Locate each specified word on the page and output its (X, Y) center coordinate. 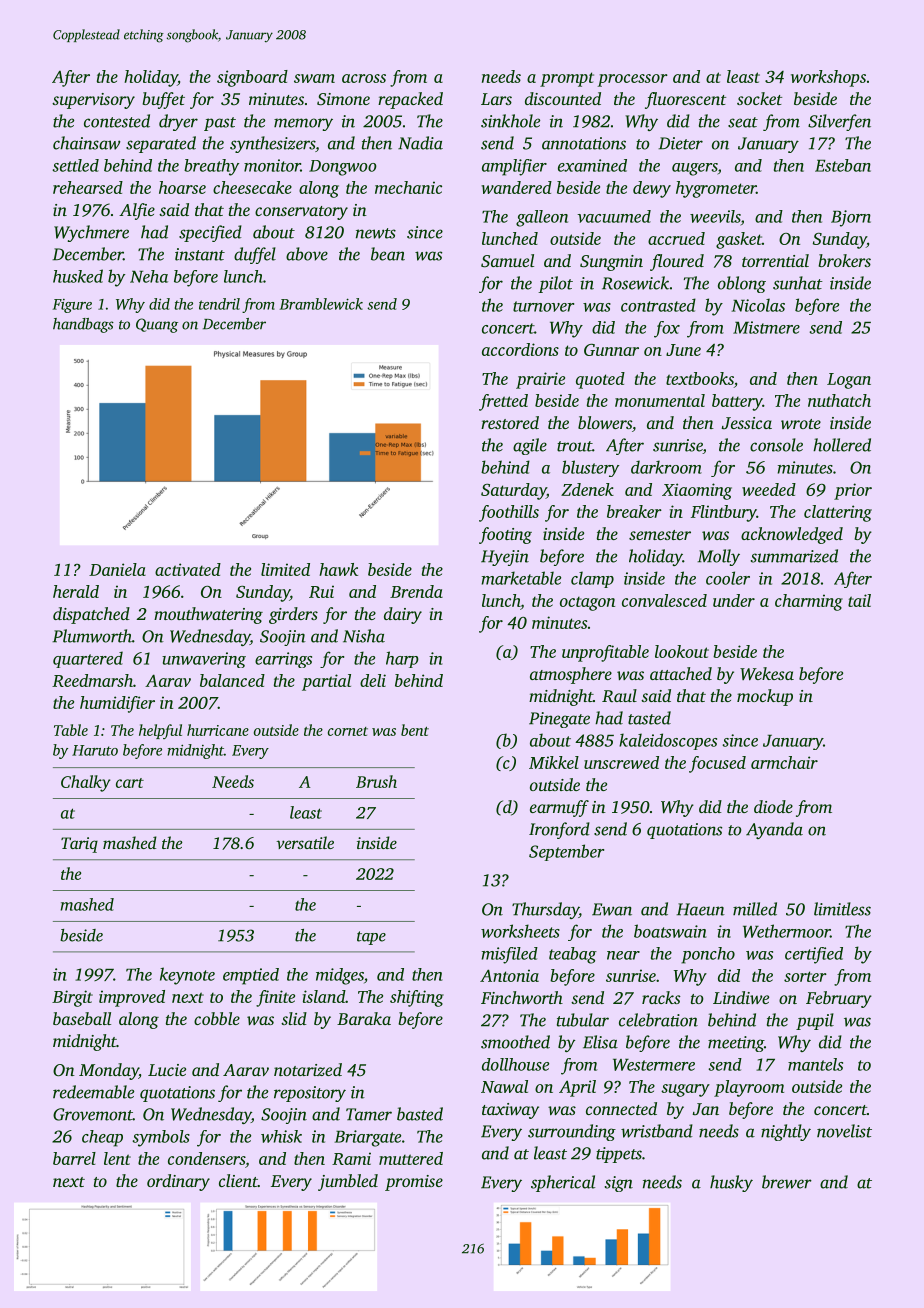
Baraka (364, 1018)
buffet (163, 100)
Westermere (654, 1065)
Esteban (843, 165)
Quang (157, 325)
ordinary (178, 1182)
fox (667, 329)
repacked (410, 100)
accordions (520, 349)
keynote (187, 976)
